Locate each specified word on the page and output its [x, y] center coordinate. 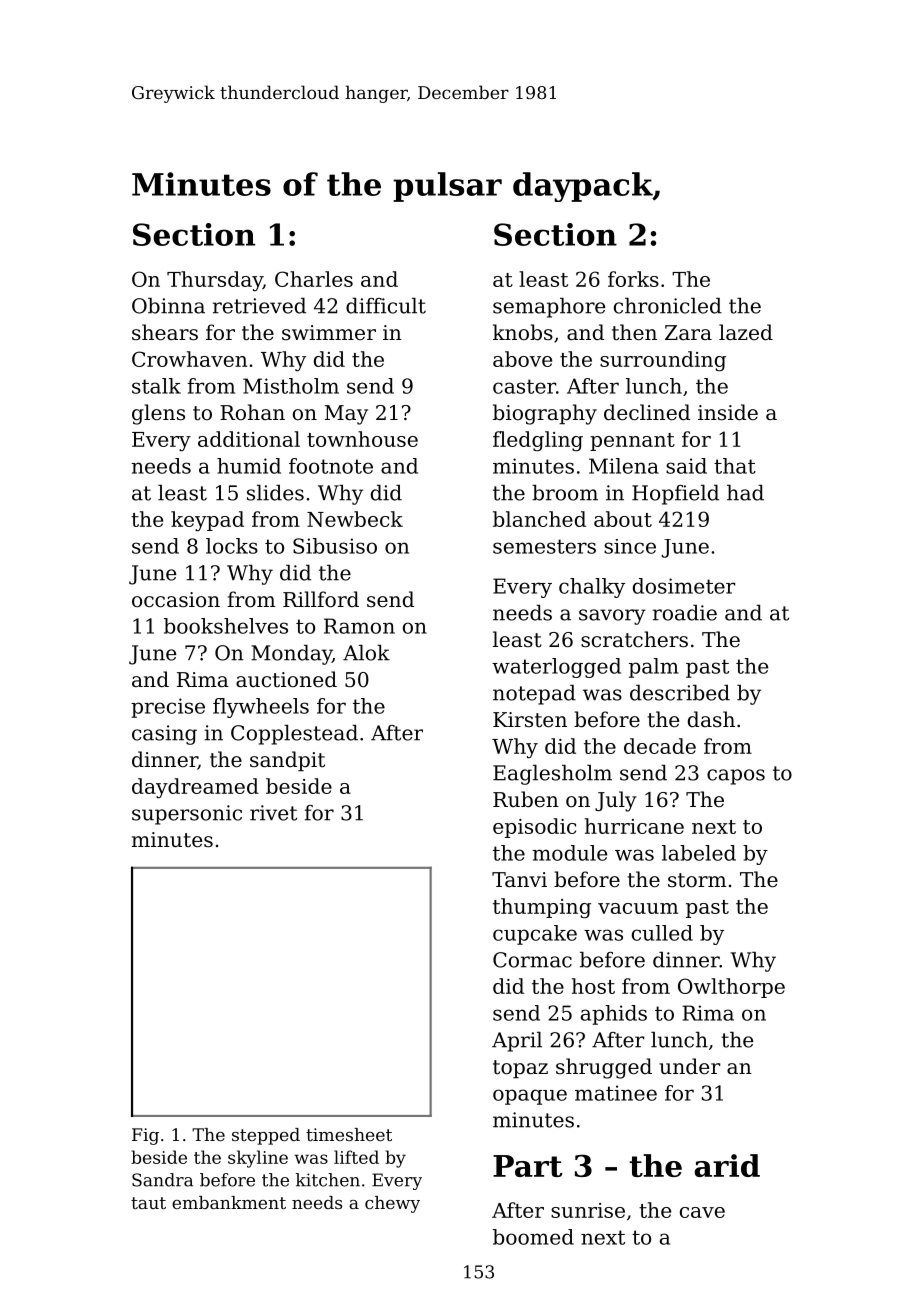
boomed [533, 1237]
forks [633, 279]
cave [702, 1212]
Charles [314, 279]
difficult [386, 306]
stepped [266, 1136]
